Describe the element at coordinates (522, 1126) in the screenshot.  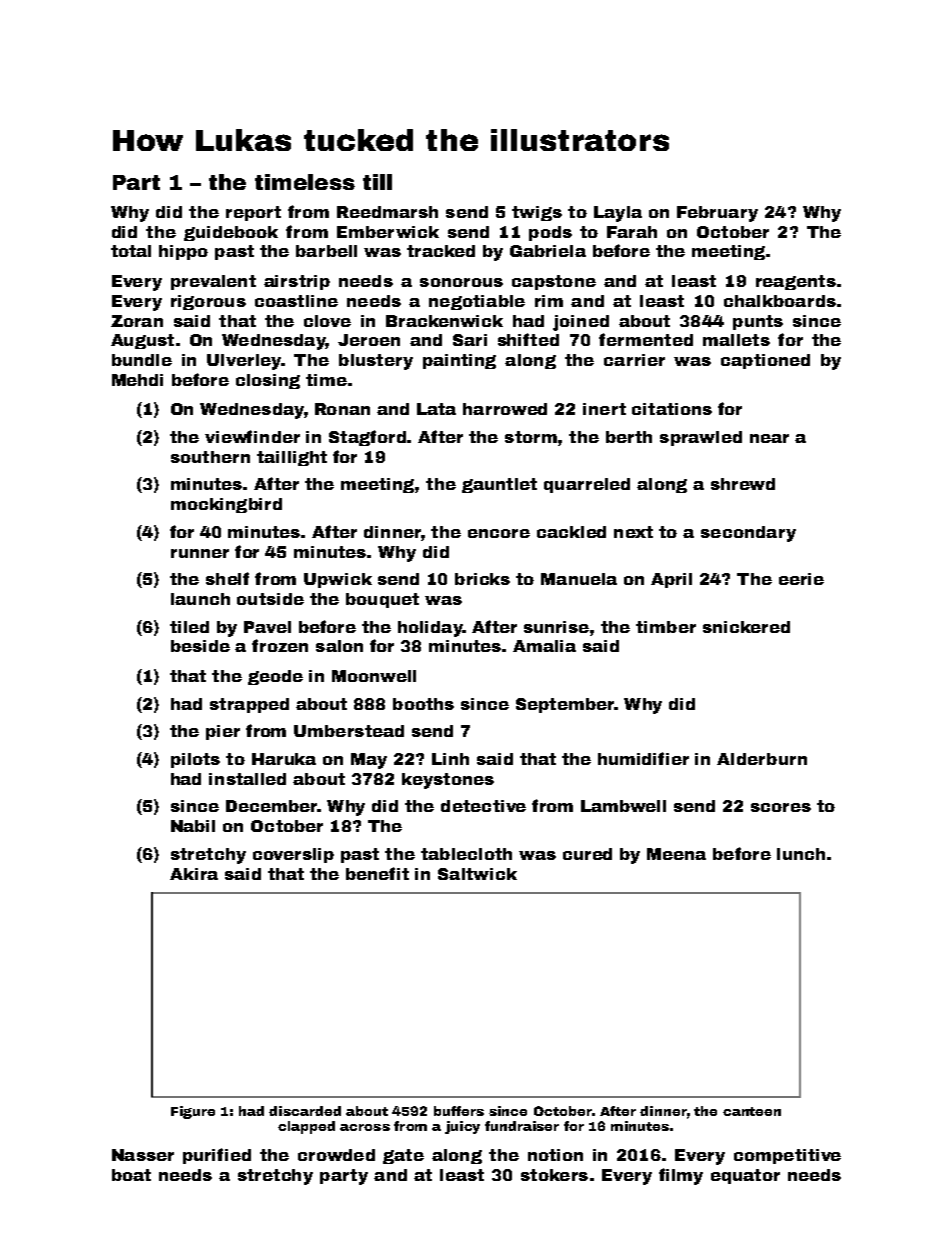
I see `fundraiser` at that location.
